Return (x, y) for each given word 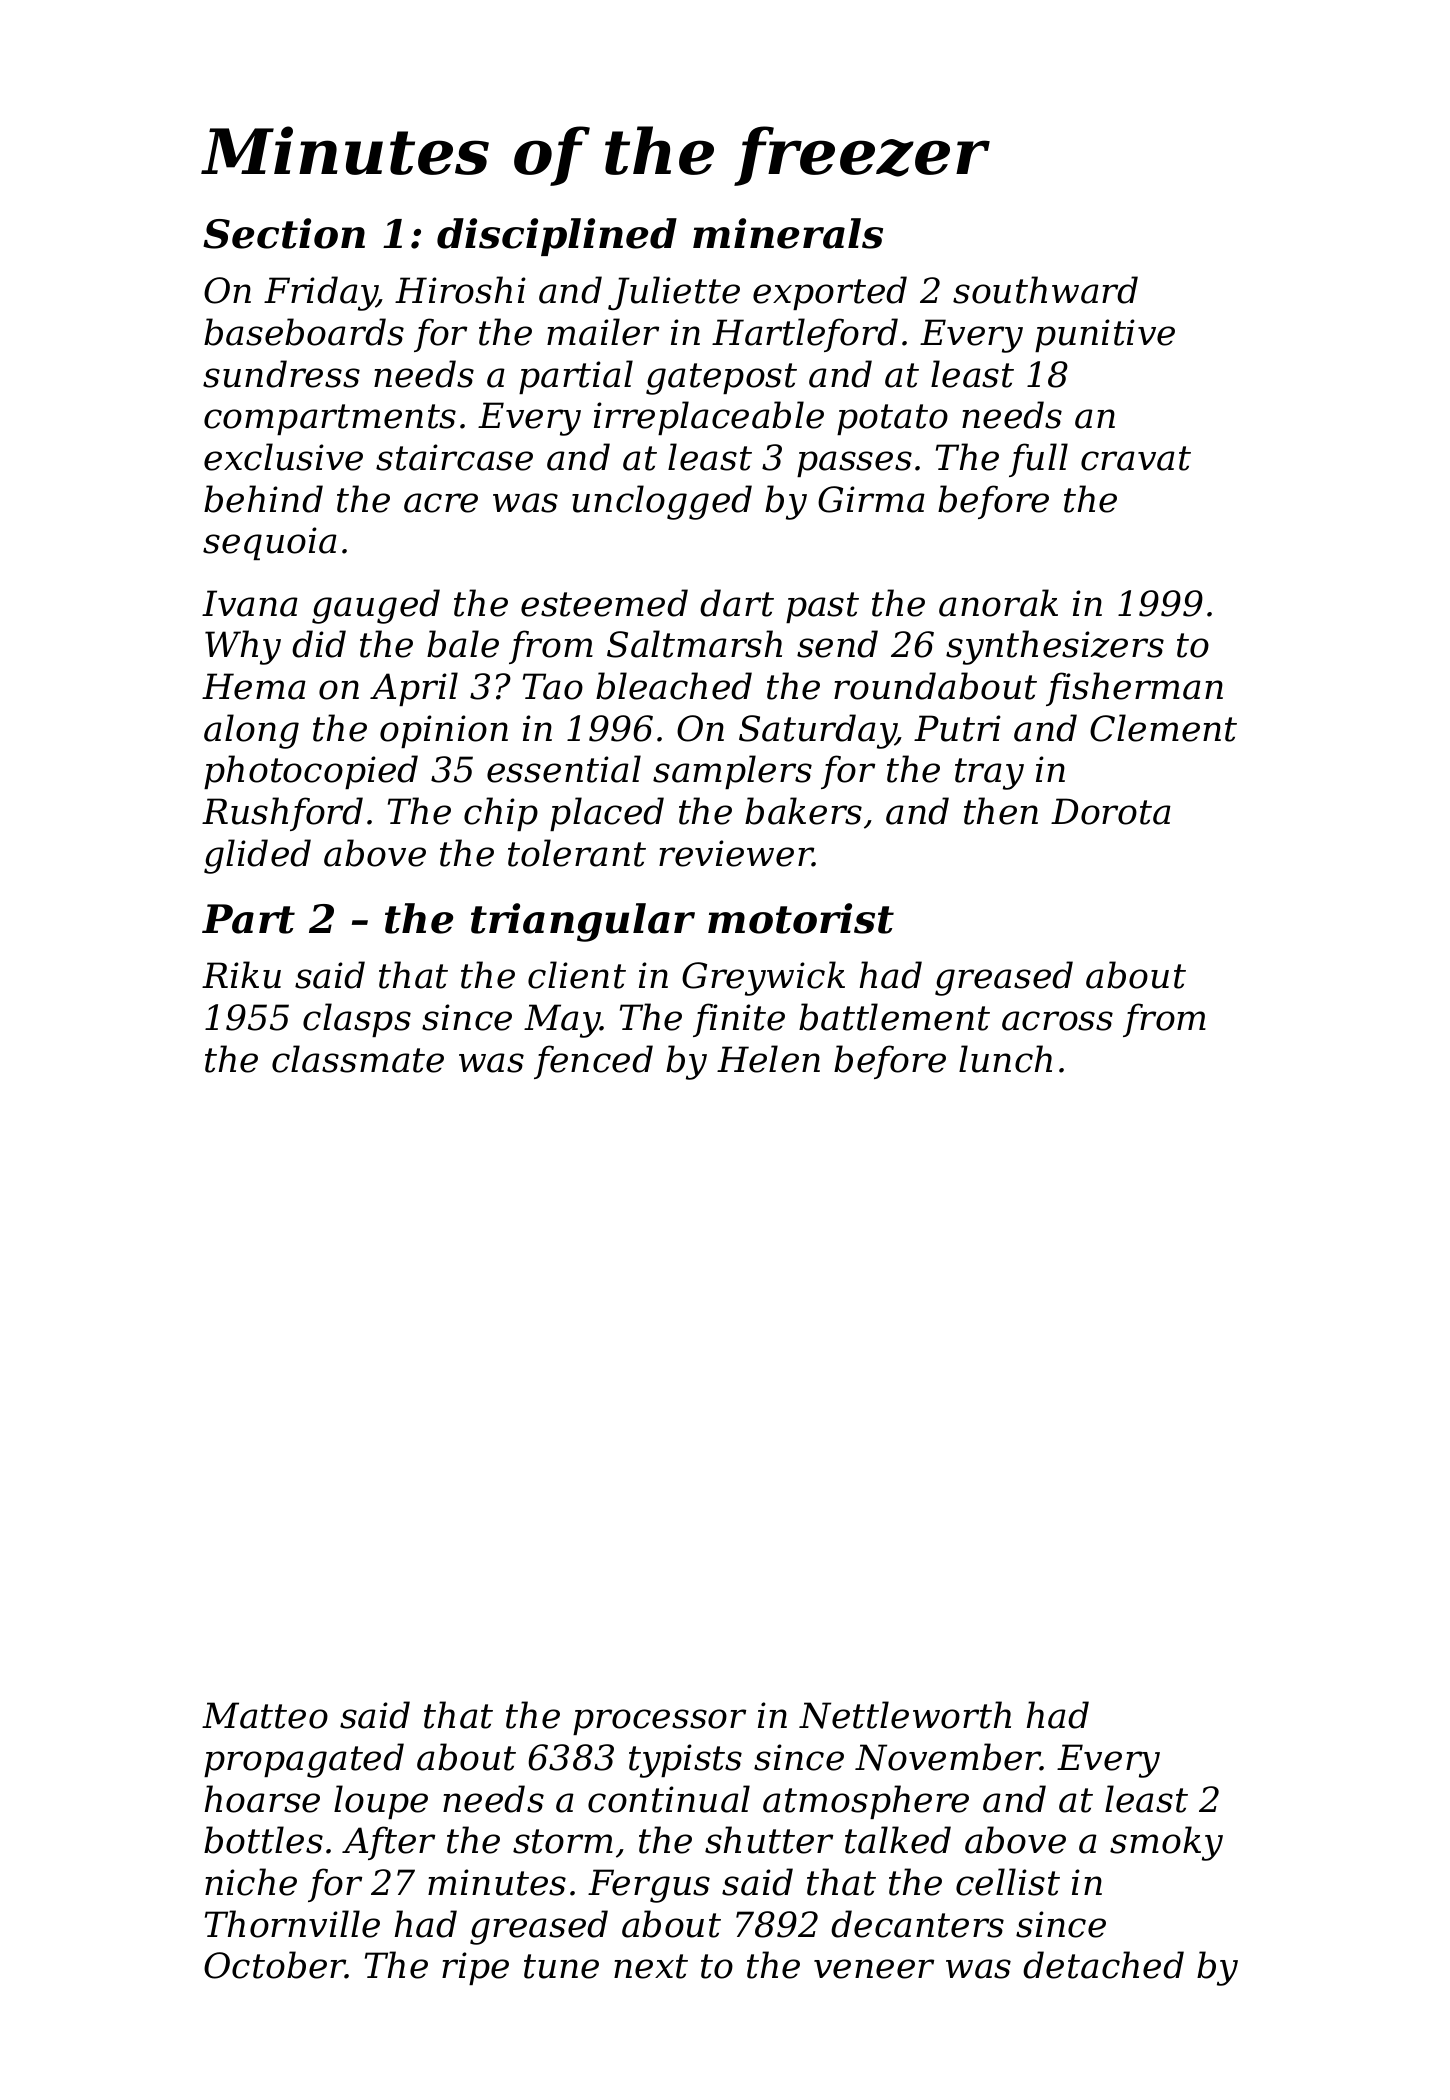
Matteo (265, 1715)
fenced (593, 1062)
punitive (1105, 335)
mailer (603, 332)
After (388, 1843)
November (948, 1757)
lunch (1005, 1059)
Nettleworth (905, 1715)
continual (669, 1799)
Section (284, 233)
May (562, 1021)
